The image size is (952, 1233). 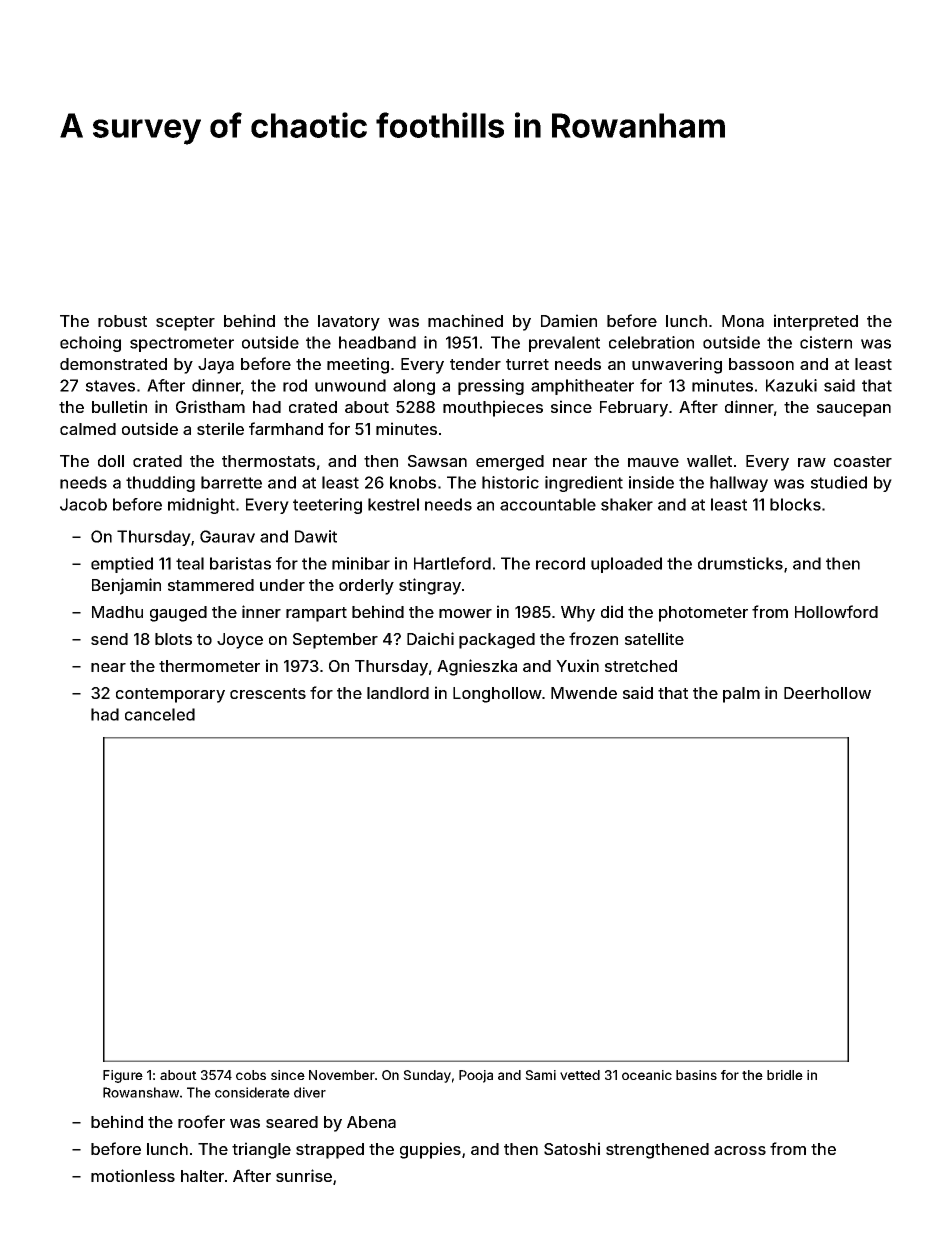 What do you see at coordinates (133, 1175) in the screenshot?
I see `motionless` at bounding box center [133, 1175].
